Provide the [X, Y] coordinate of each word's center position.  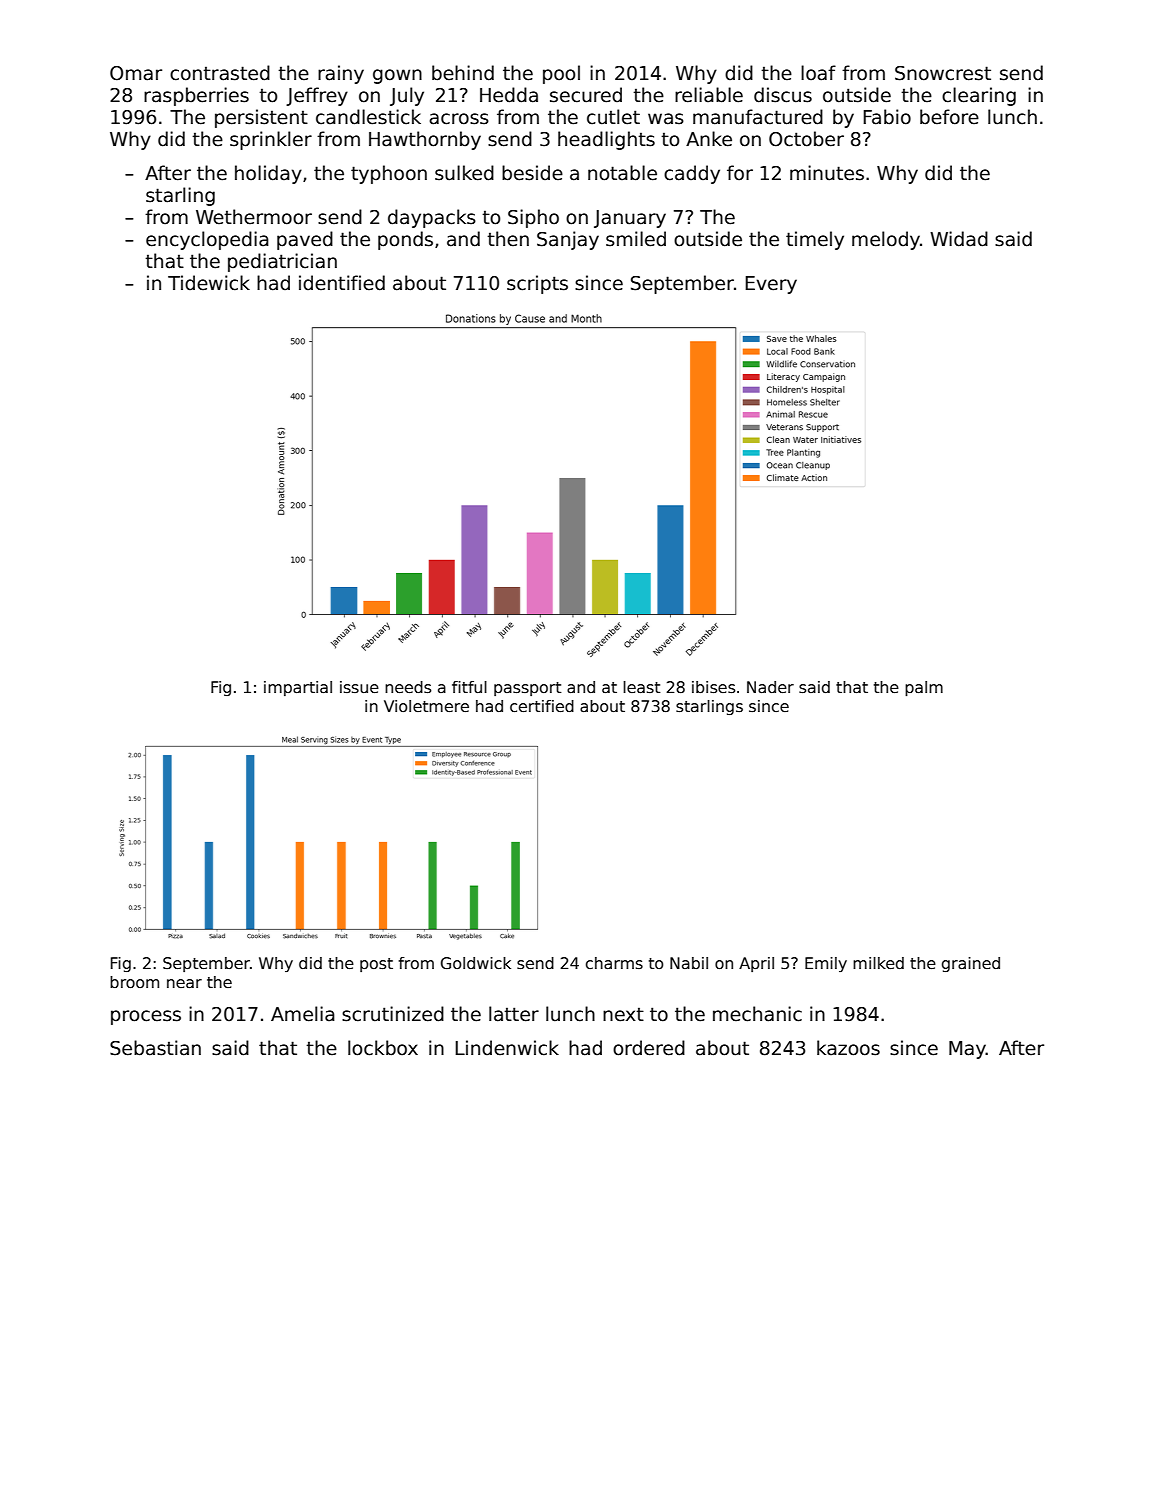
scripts [537, 284]
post [376, 965]
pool [561, 74]
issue [359, 687]
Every [771, 285]
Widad [959, 239]
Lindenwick [507, 1048]
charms [614, 963]
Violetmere [426, 706]
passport [528, 689]
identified [342, 283]
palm [924, 688]
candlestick [368, 117]
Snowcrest [943, 73]
